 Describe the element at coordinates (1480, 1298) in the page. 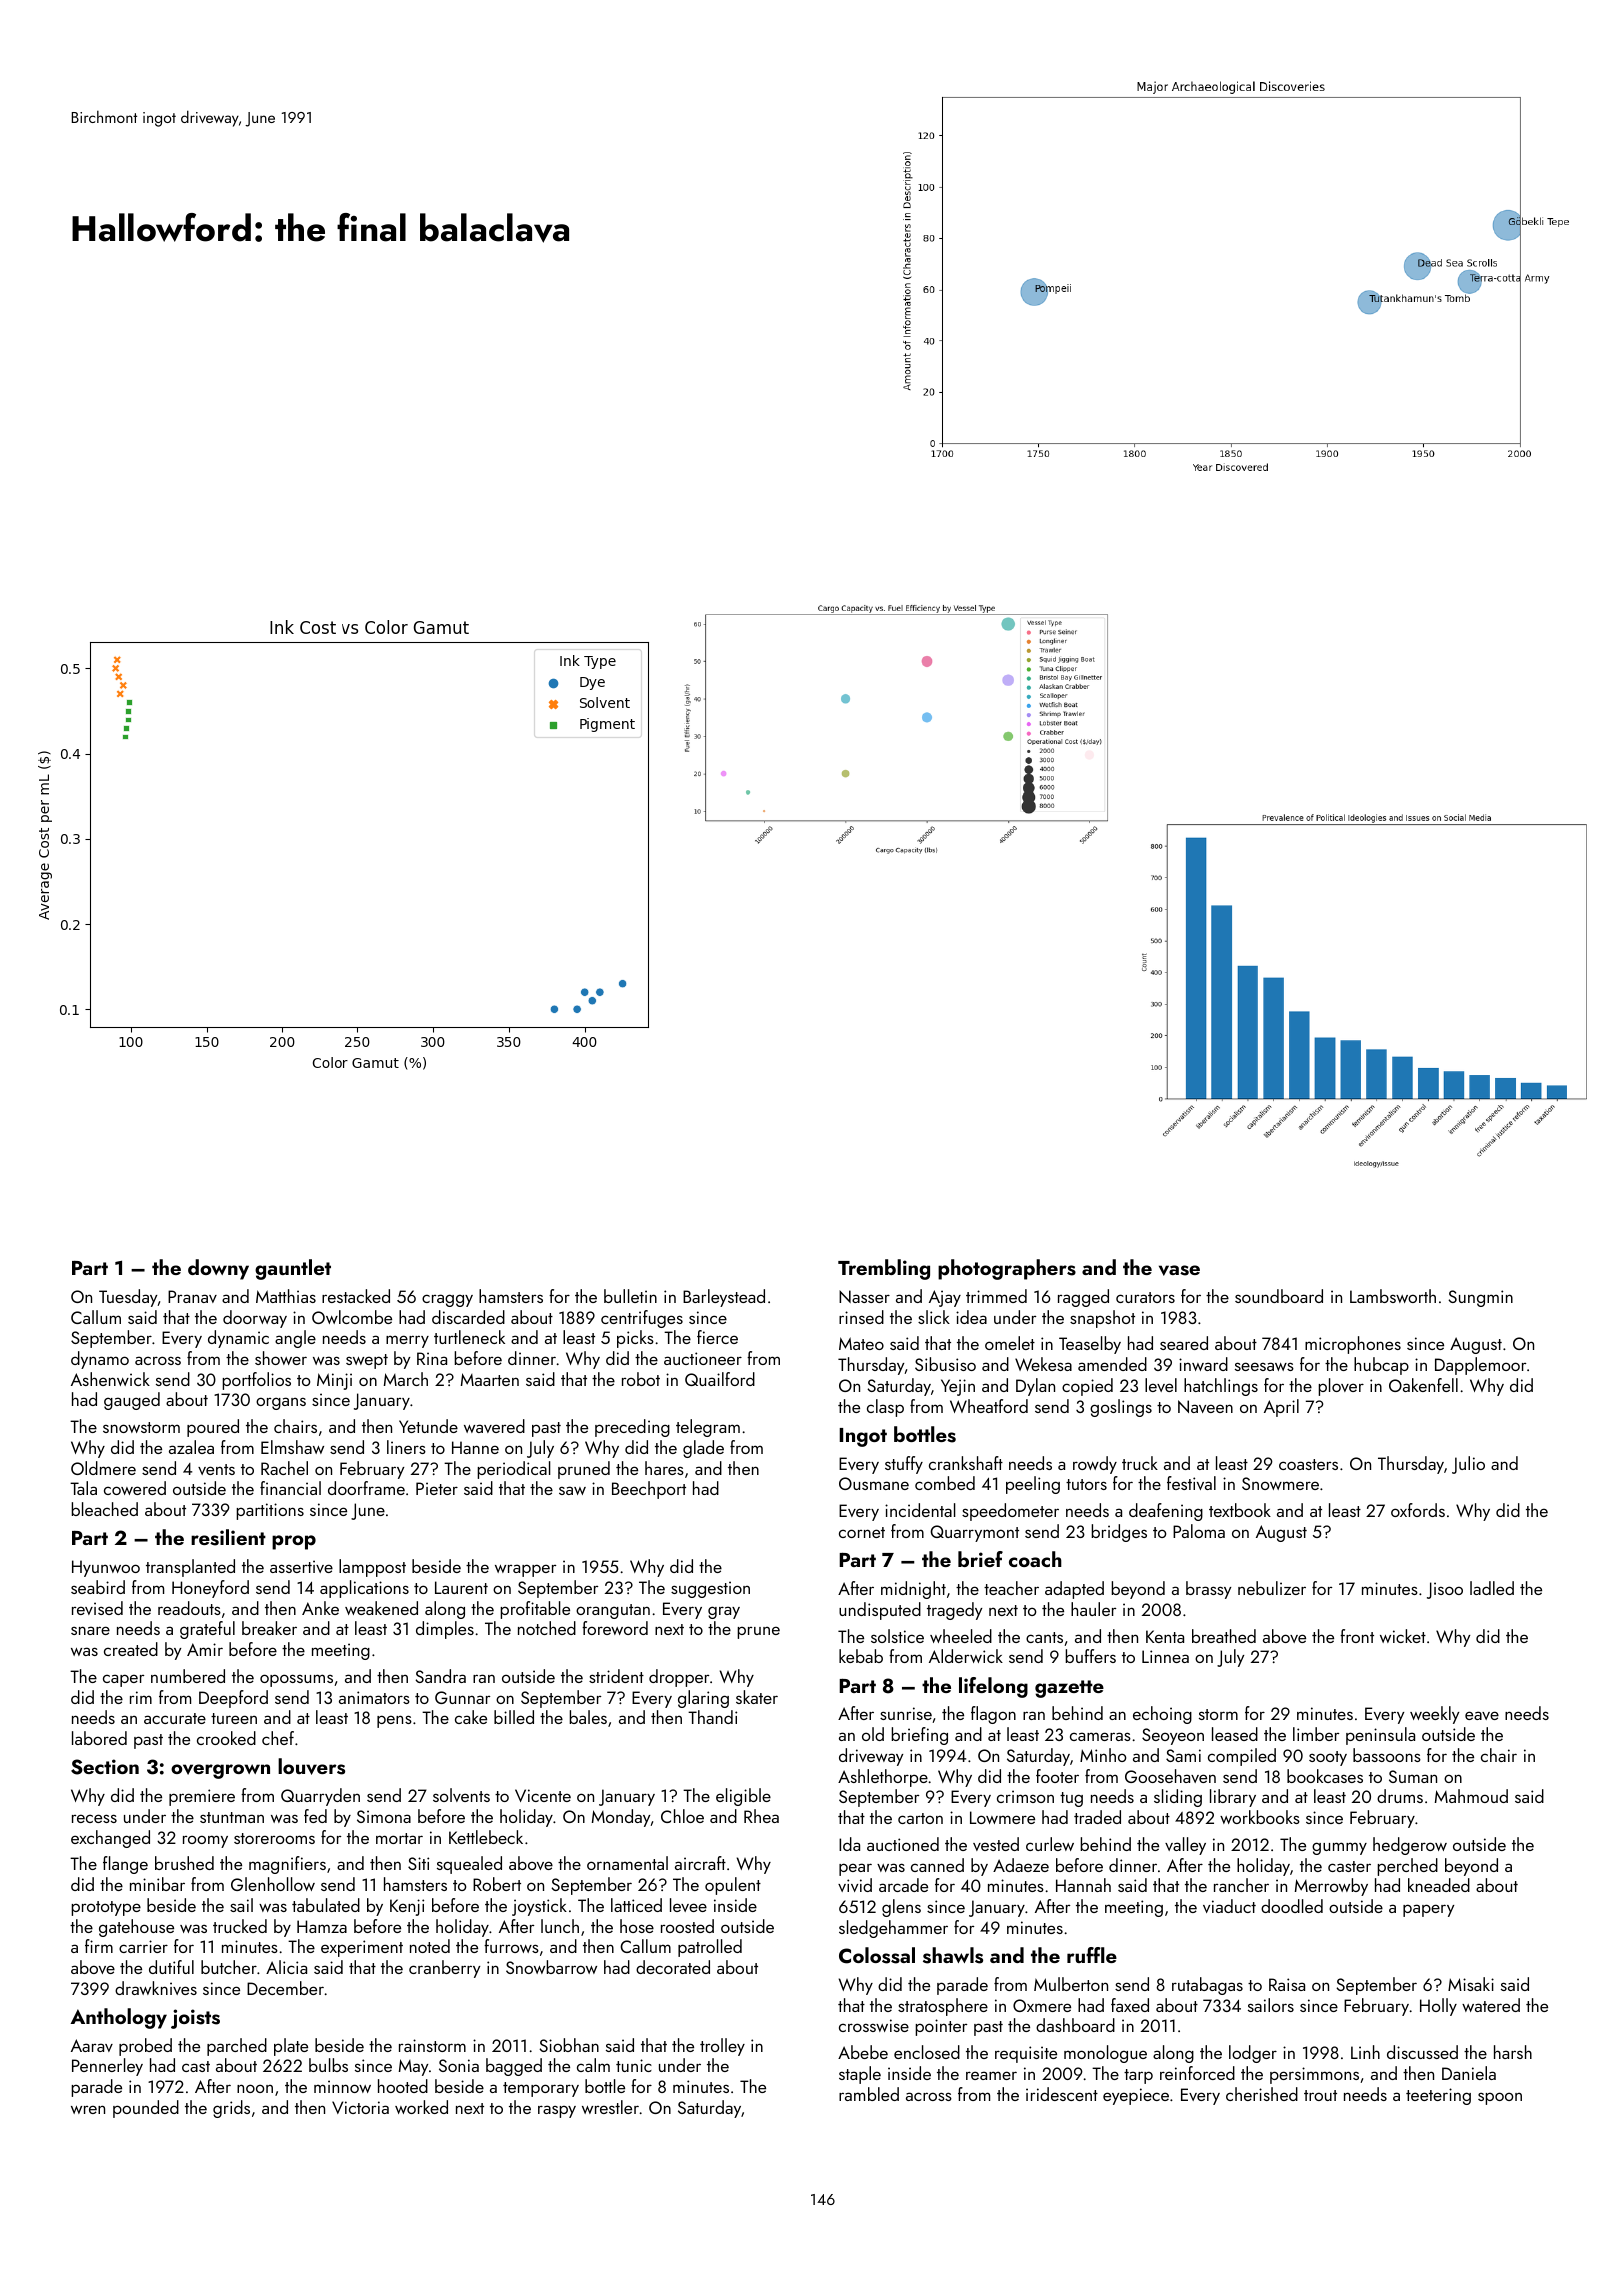

I see `Sungmin` at that location.
